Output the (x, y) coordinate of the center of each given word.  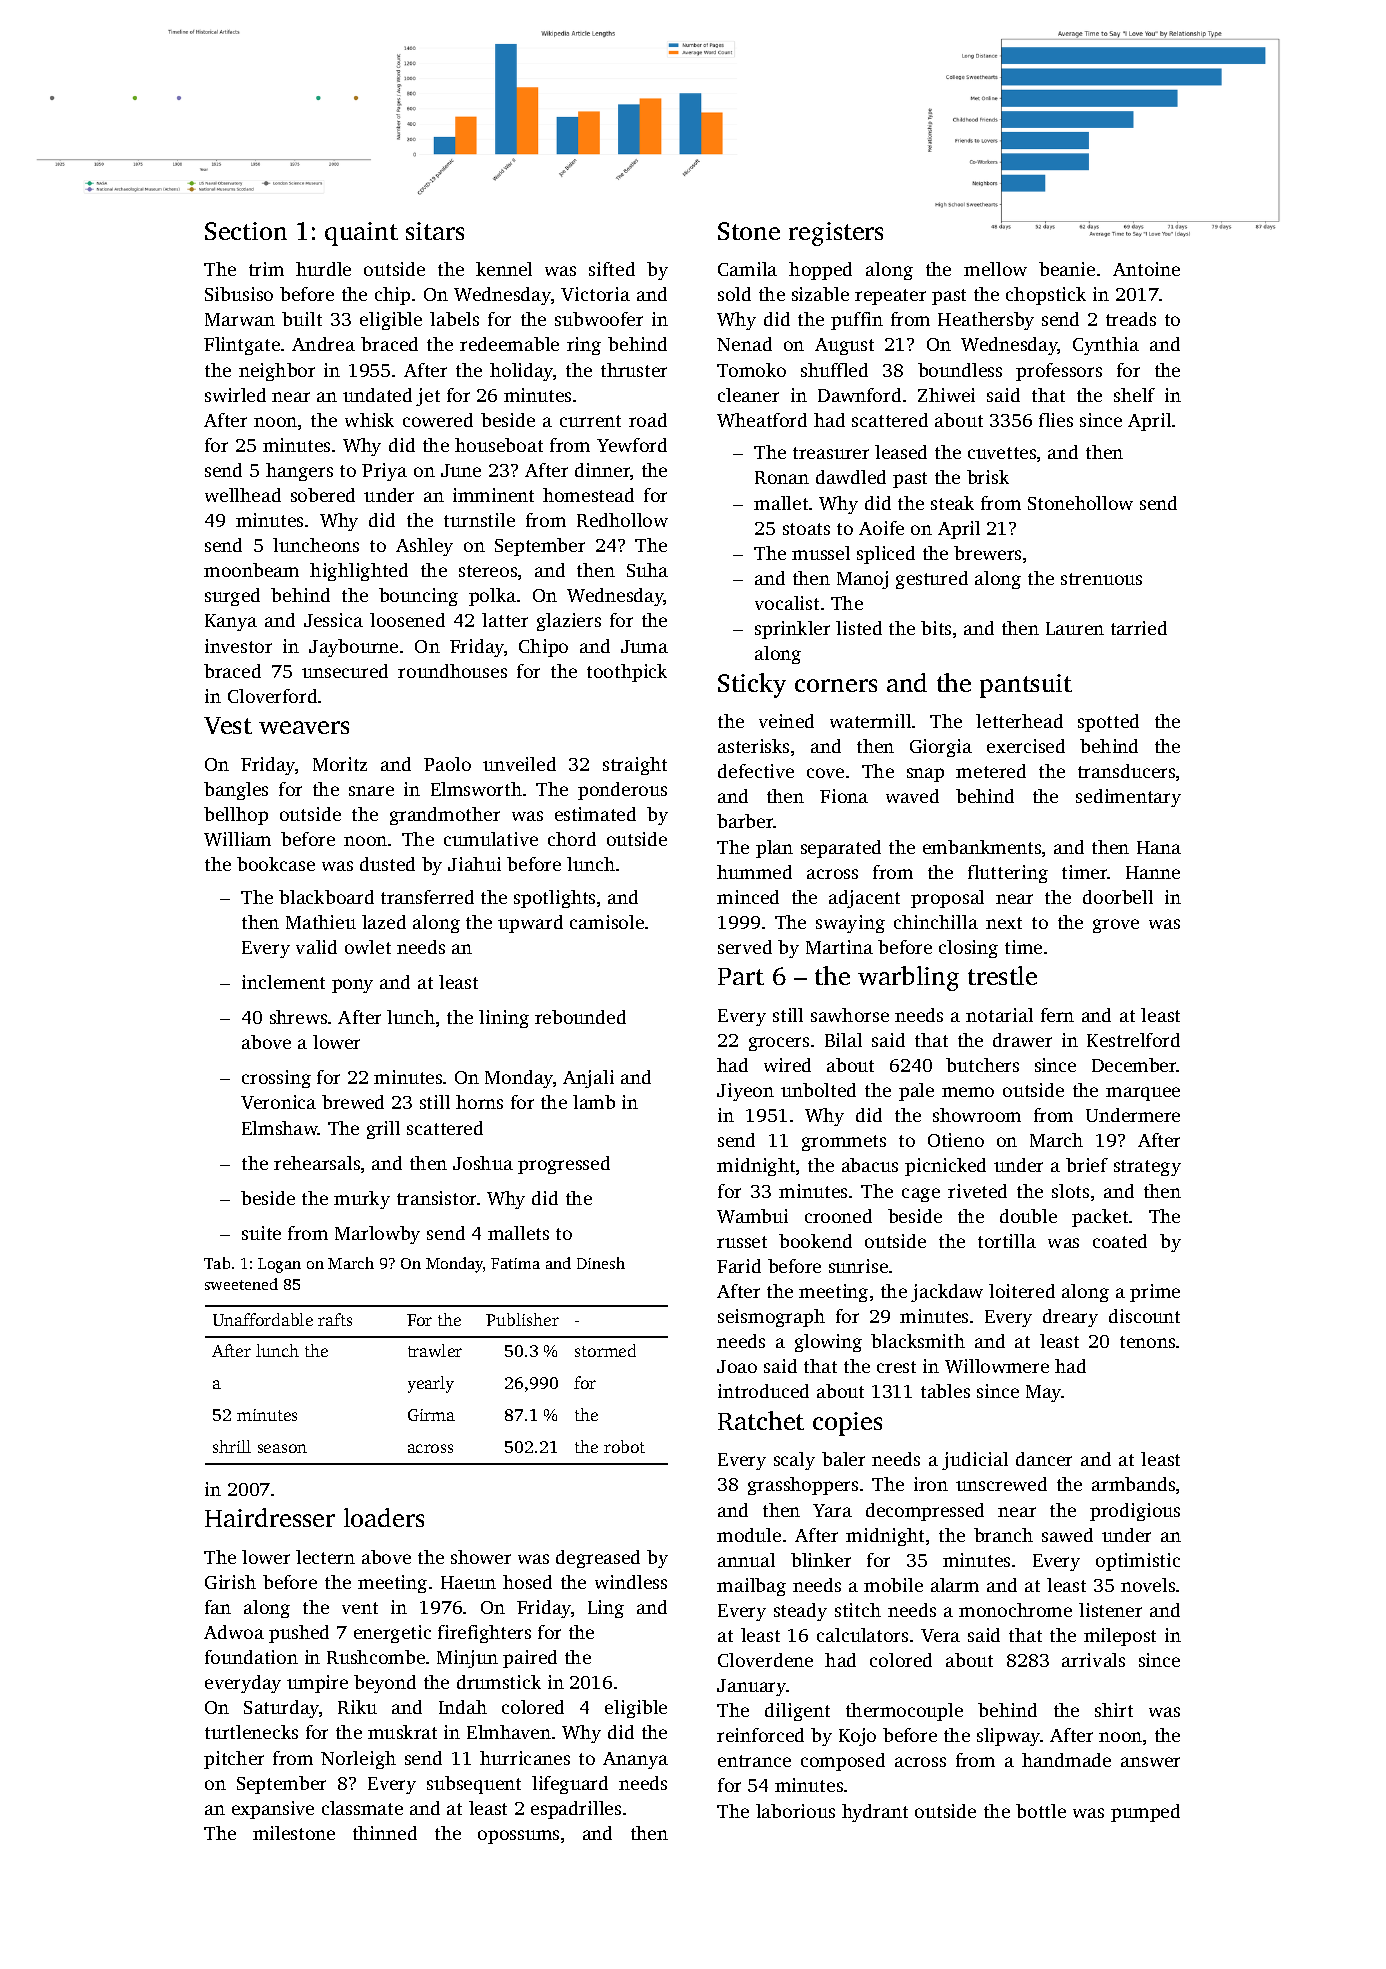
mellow (995, 269)
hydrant (875, 1813)
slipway (1009, 1737)
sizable (820, 294)
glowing (828, 1343)
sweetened (241, 1284)
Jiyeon (745, 1092)
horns (479, 1102)
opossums (518, 1837)
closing (968, 949)
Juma (644, 646)
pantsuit (1026, 686)
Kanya (231, 622)
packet (1100, 1218)
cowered (438, 420)
